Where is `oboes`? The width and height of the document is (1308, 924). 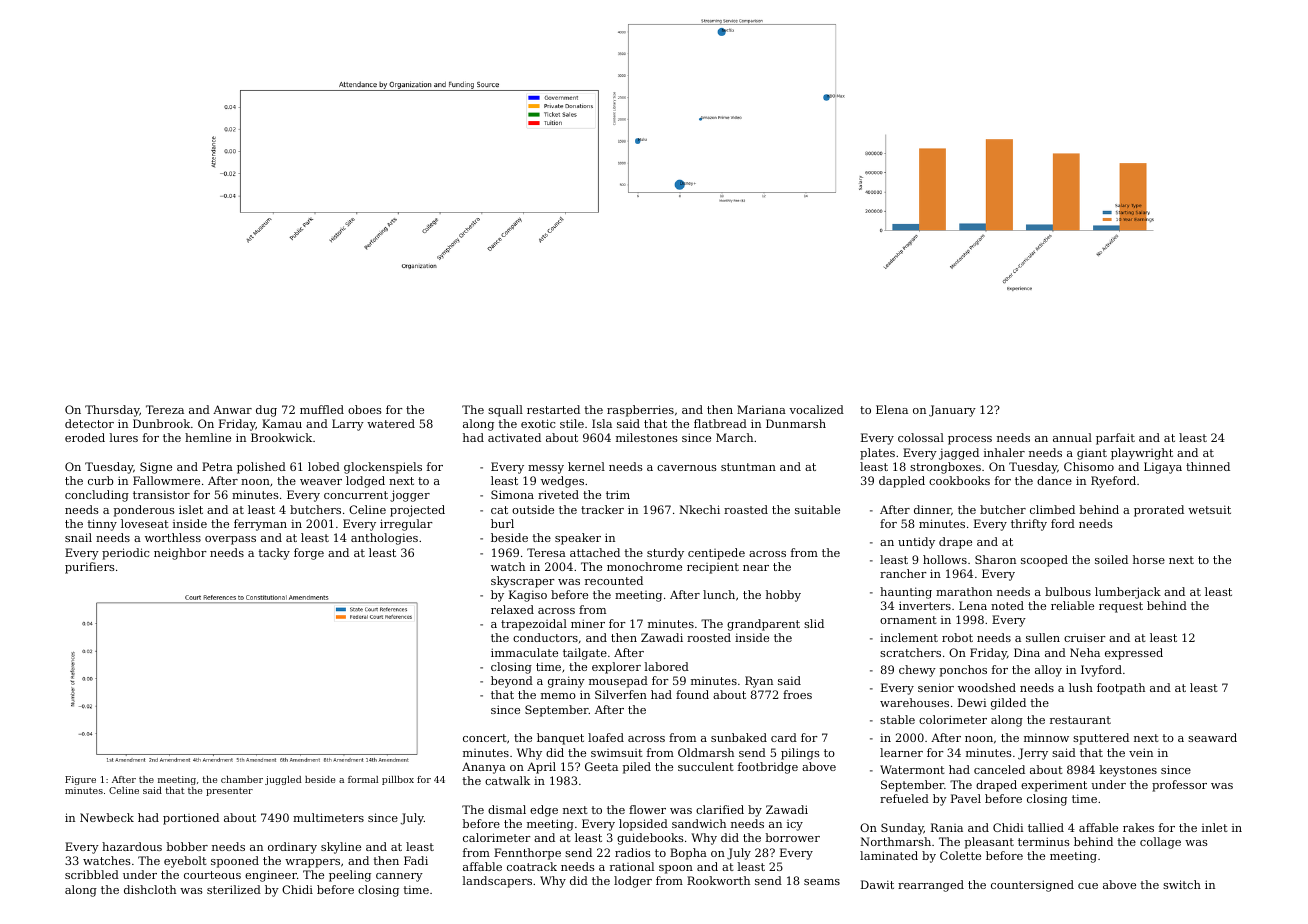 oboes is located at coordinates (365, 409).
